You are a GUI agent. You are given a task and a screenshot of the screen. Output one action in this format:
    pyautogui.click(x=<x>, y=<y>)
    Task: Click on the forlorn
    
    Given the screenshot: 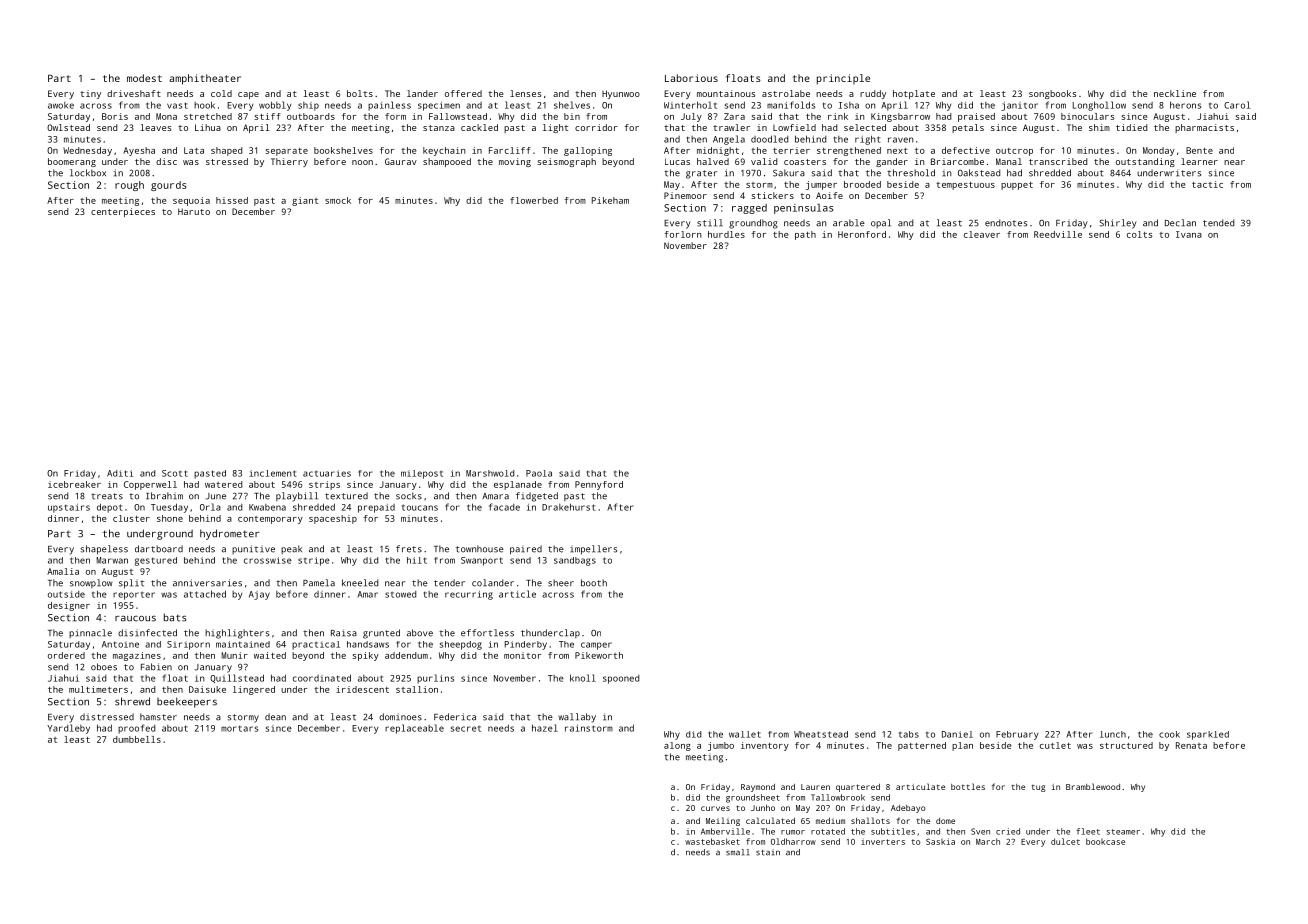 What is the action you would take?
    pyautogui.click(x=682, y=234)
